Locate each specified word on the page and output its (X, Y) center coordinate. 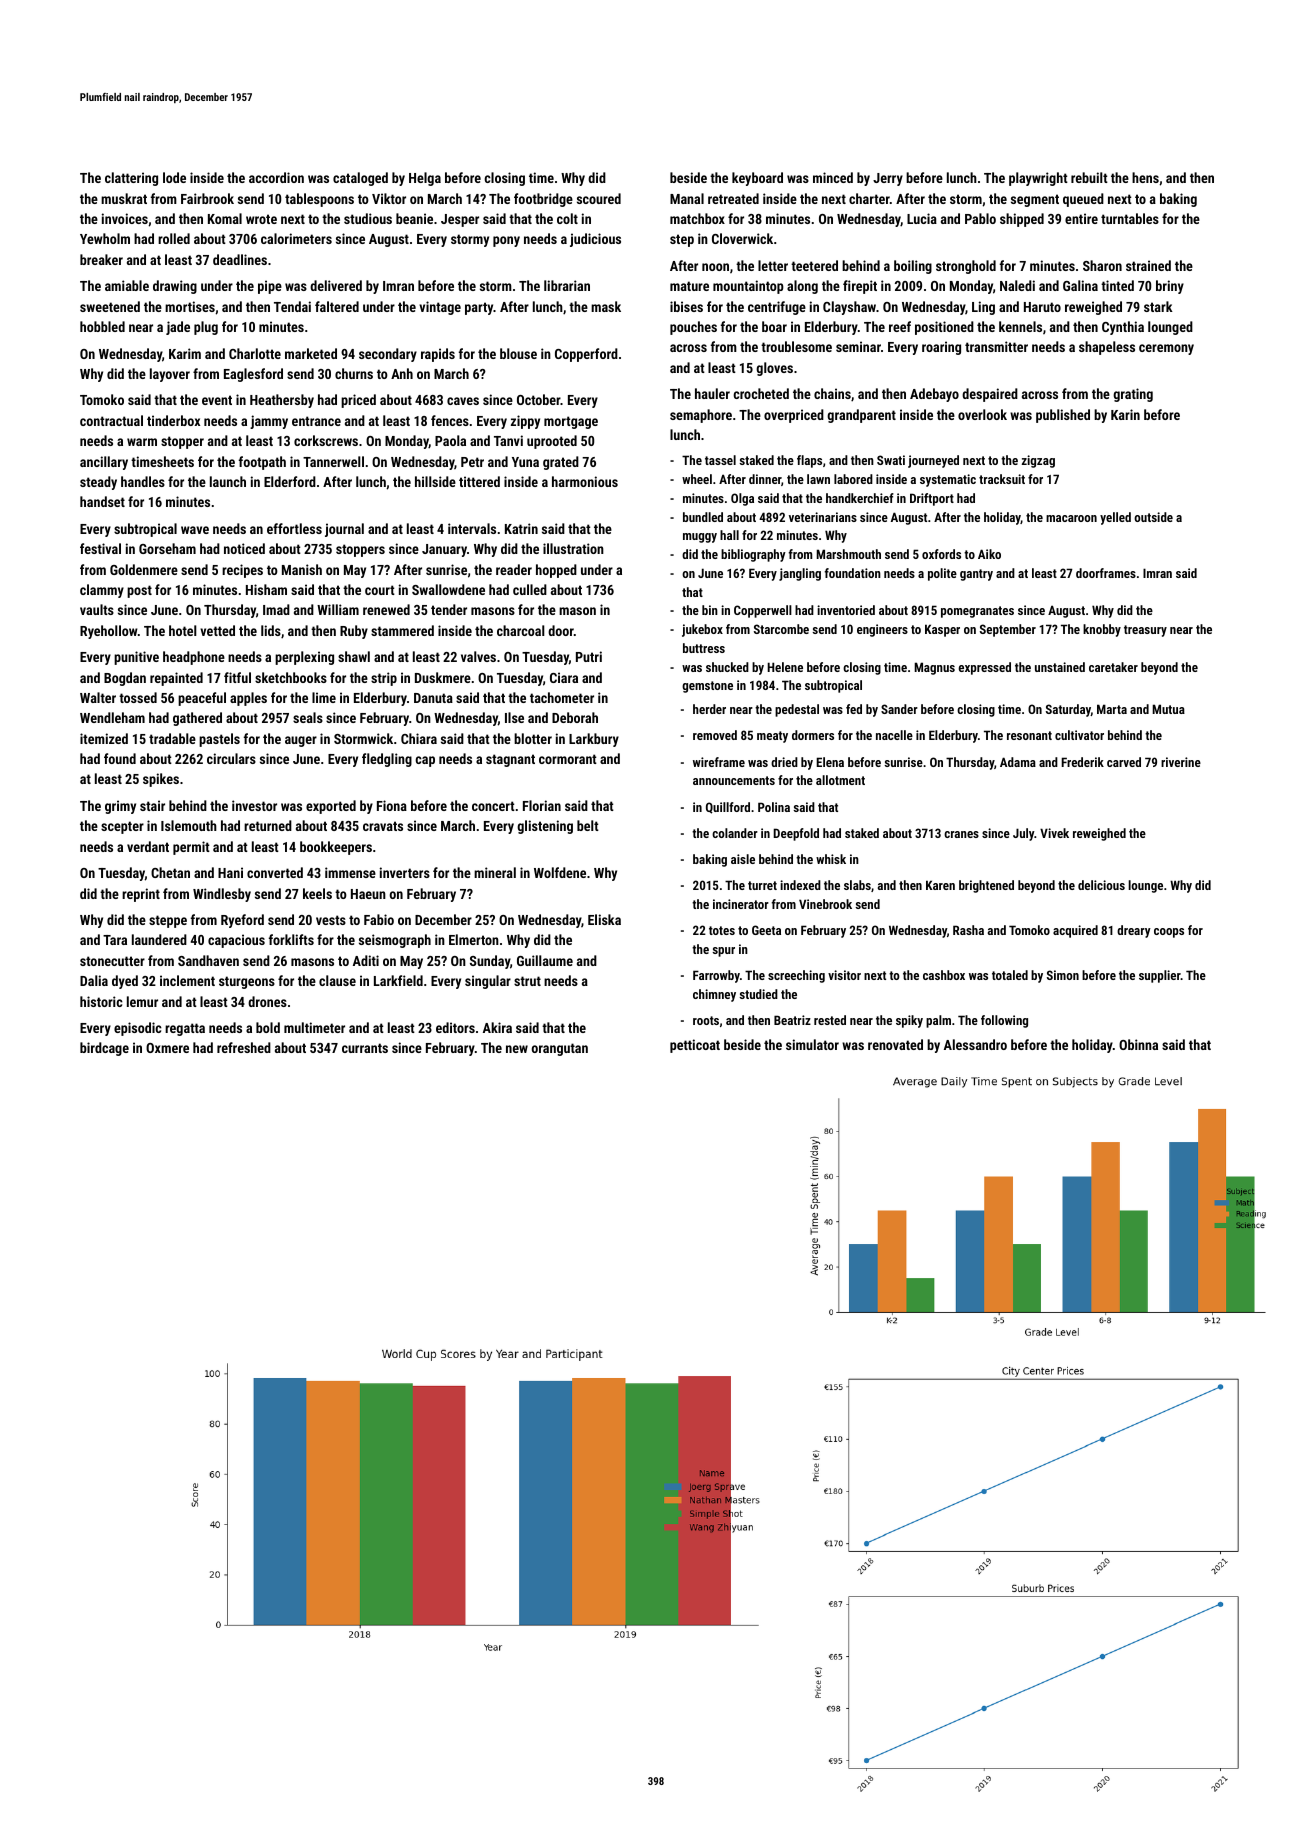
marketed (311, 353)
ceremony (1166, 349)
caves (463, 401)
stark (1158, 306)
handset (102, 501)
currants (365, 1048)
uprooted (552, 442)
